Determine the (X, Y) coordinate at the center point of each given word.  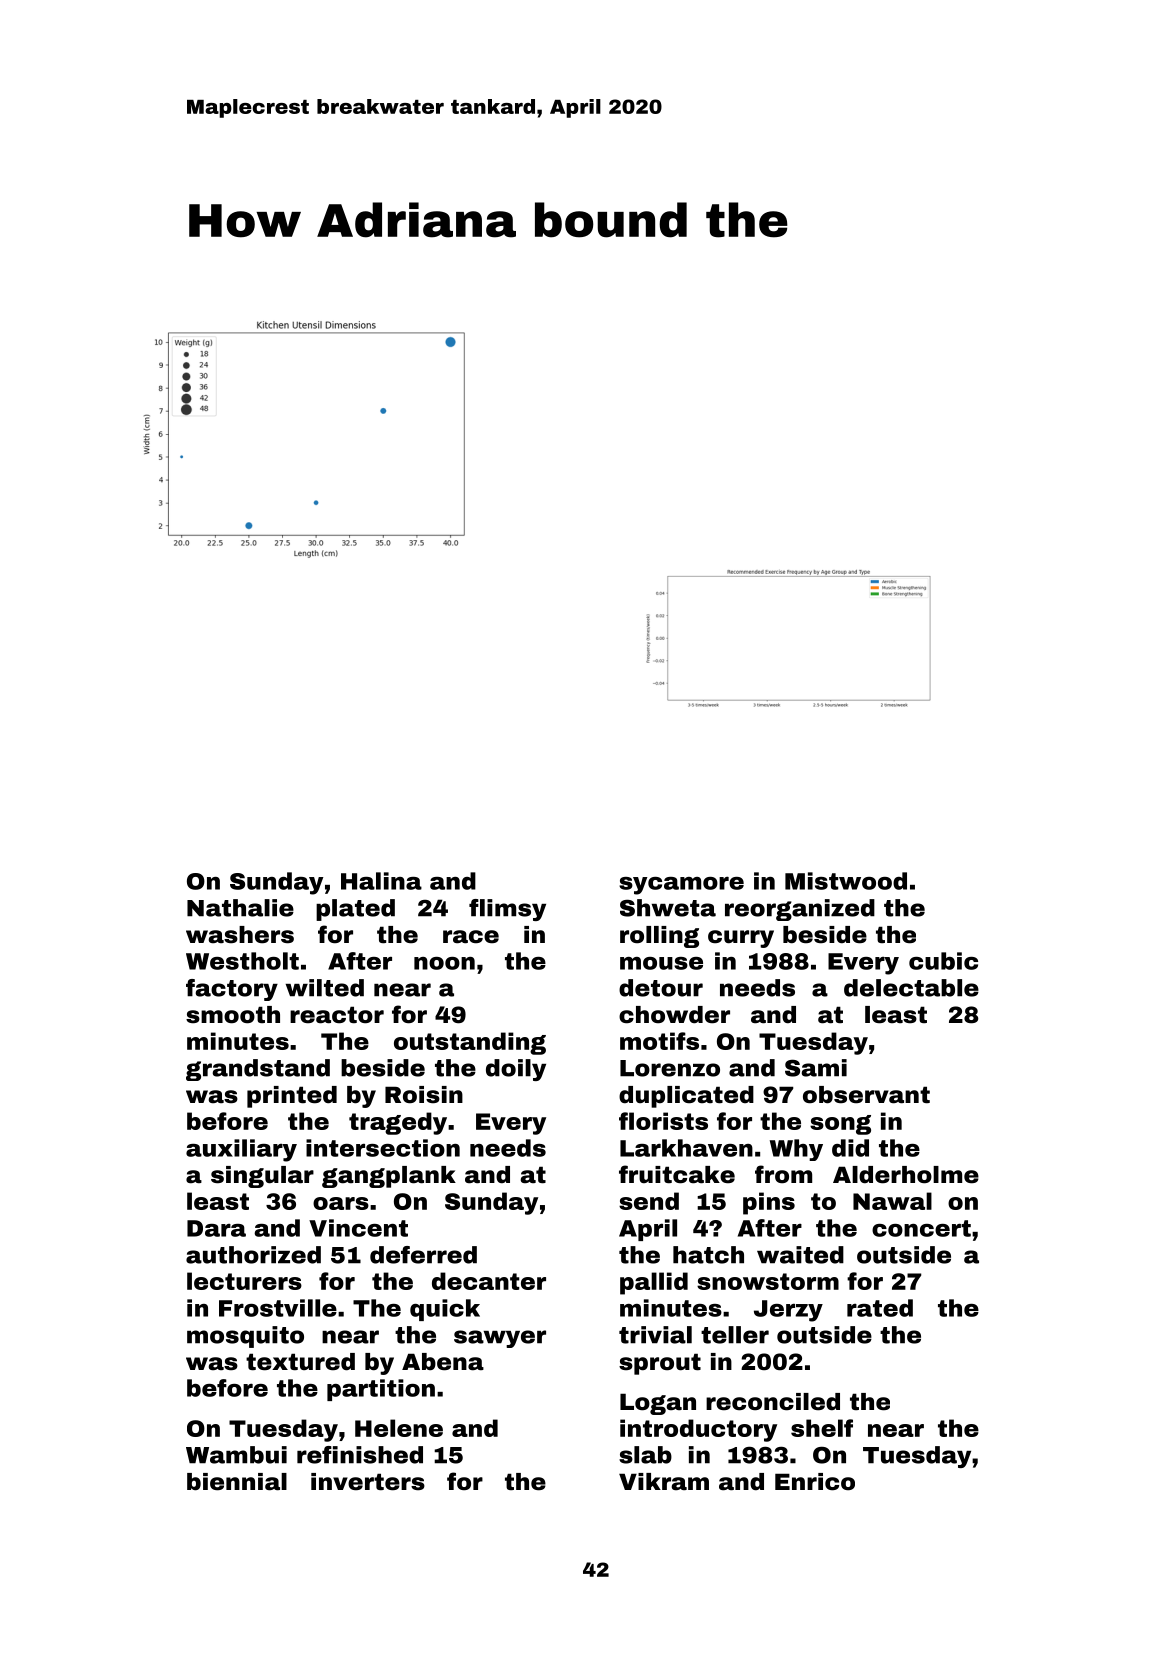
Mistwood (846, 881)
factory (232, 990)
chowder (674, 1015)
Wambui (236, 1455)
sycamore (681, 885)
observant (866, 1095)
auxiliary (241, 1150)
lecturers (244, 1281)
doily (516, 1070)
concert (921, 1228)
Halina (381, 881)
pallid (654, 1283)
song (840, 1125)
